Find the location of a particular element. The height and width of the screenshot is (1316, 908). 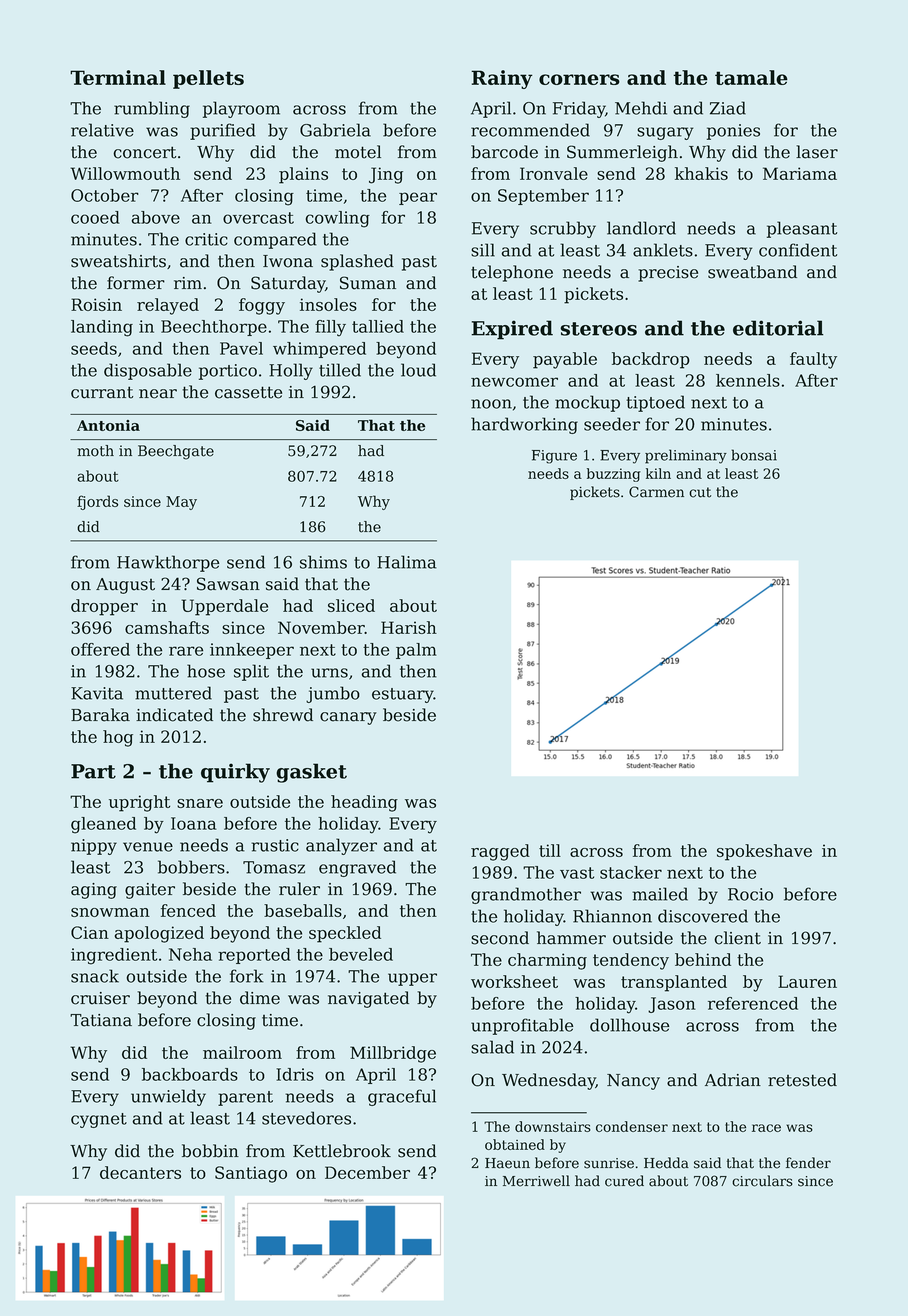

Rainy is located at coordinates (501, 79).
